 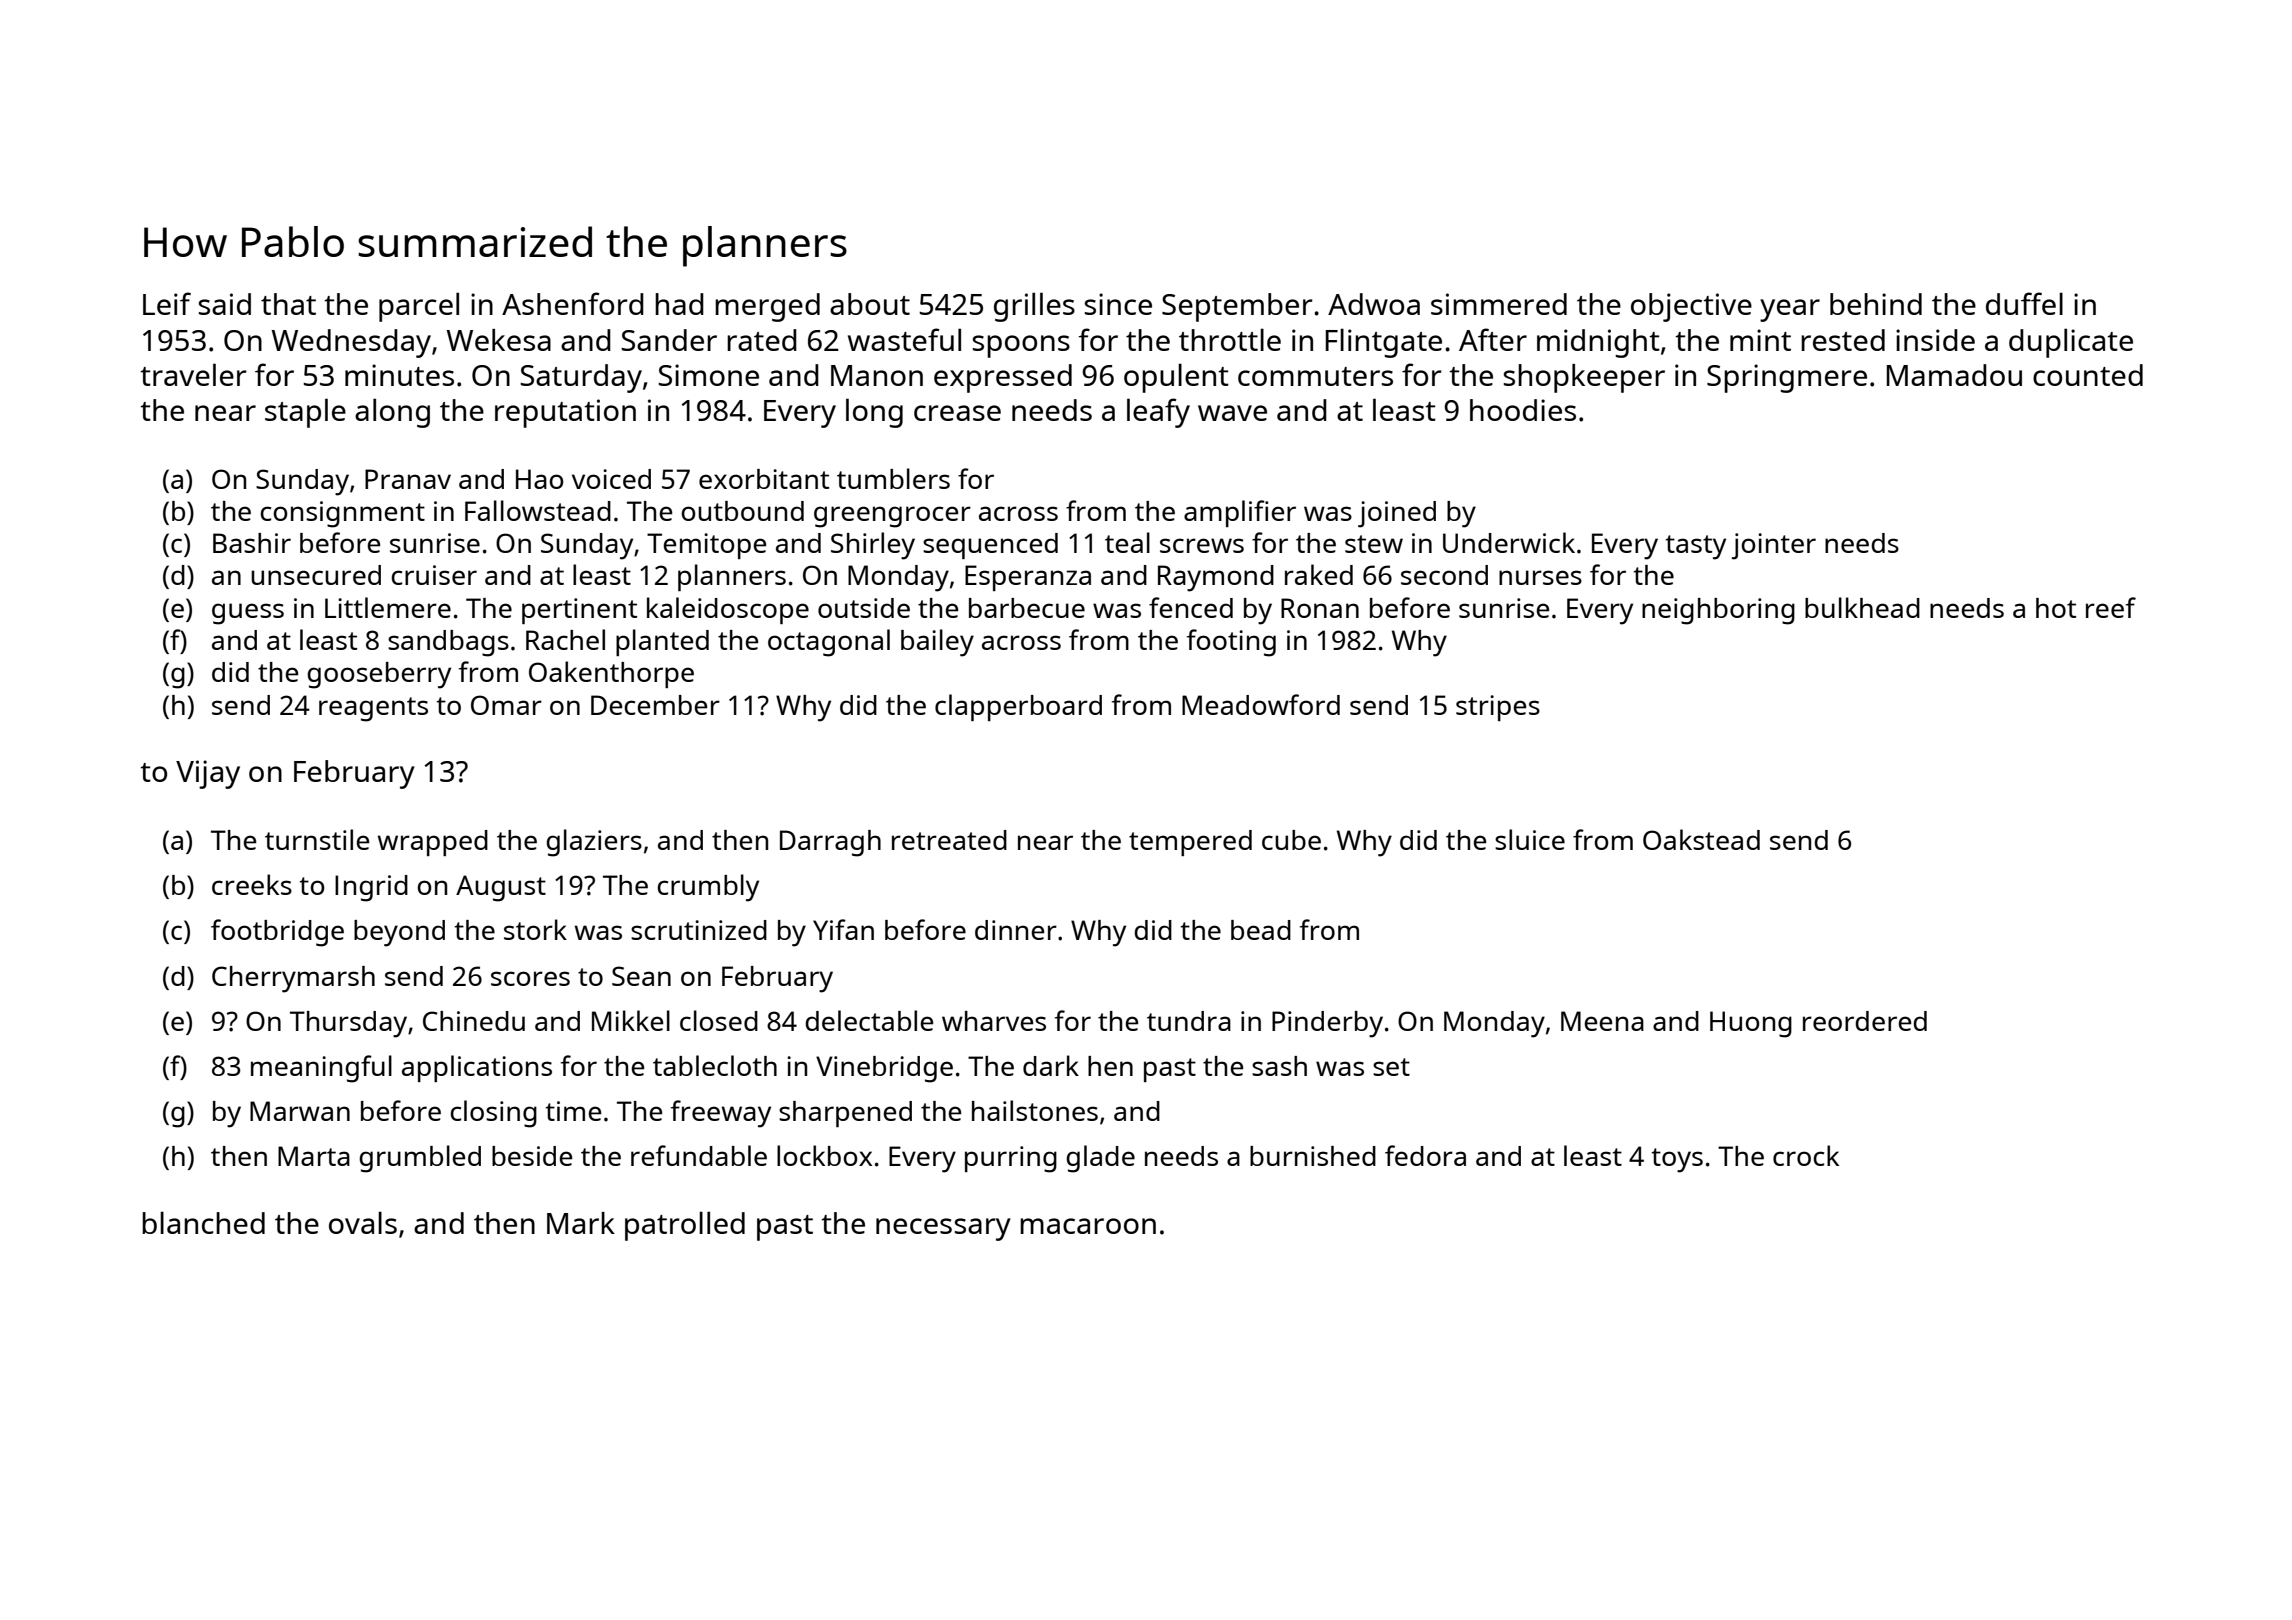 What do you see at coordinates (1498, 708) in the page?
I see `stripes` at bounding box center [1498, 708].
